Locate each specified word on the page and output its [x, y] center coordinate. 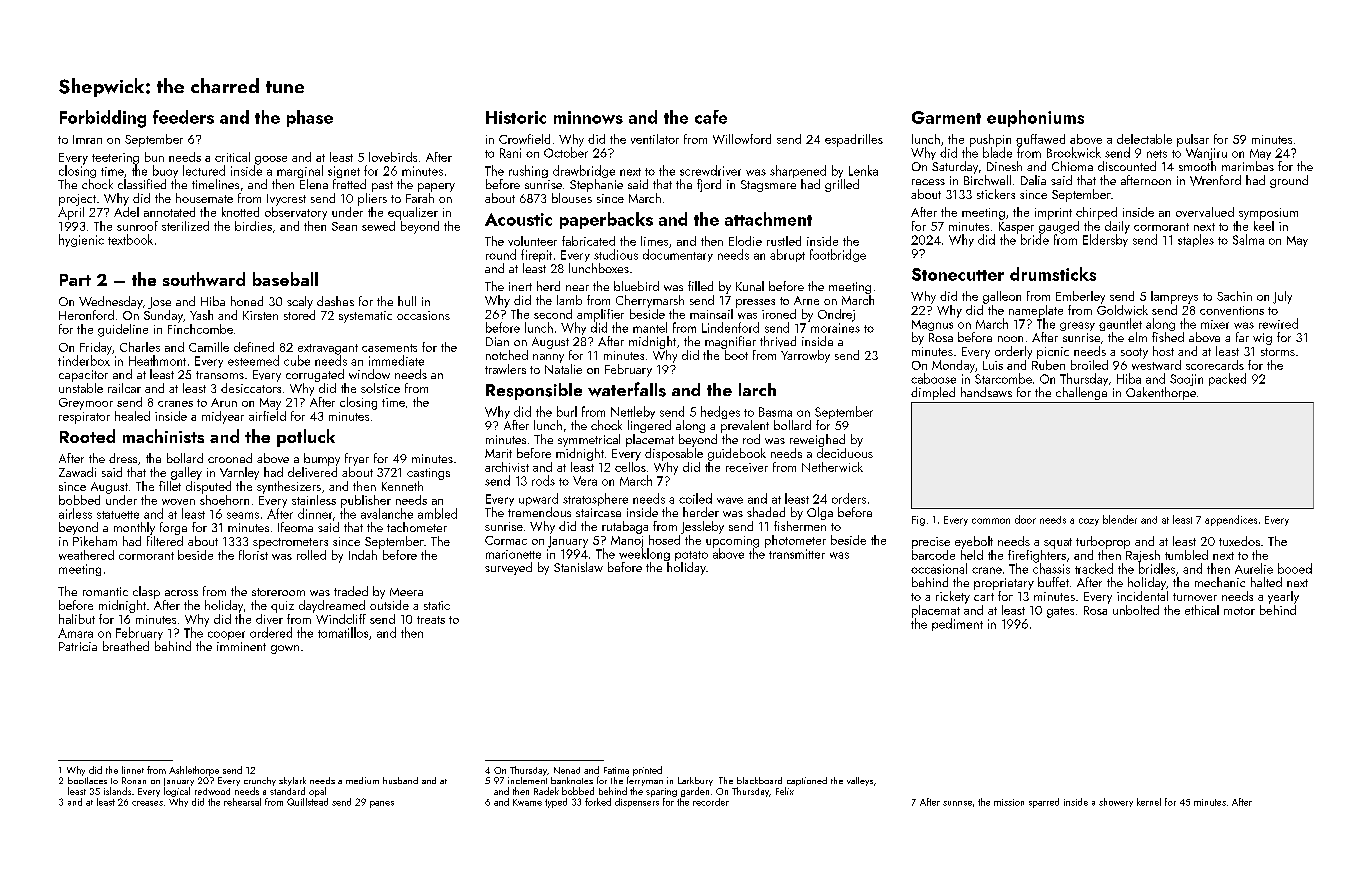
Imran [87, 139]
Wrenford [1215, 180]
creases [147, 803]
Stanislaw [578, 567]
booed [1295, 568]
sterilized [185, 226]
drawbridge [584, 171]
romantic [105, 591]
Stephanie [596, 185]
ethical [1202, 610]
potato [691, 556]
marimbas [1248, 166]
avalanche [387, 513]
